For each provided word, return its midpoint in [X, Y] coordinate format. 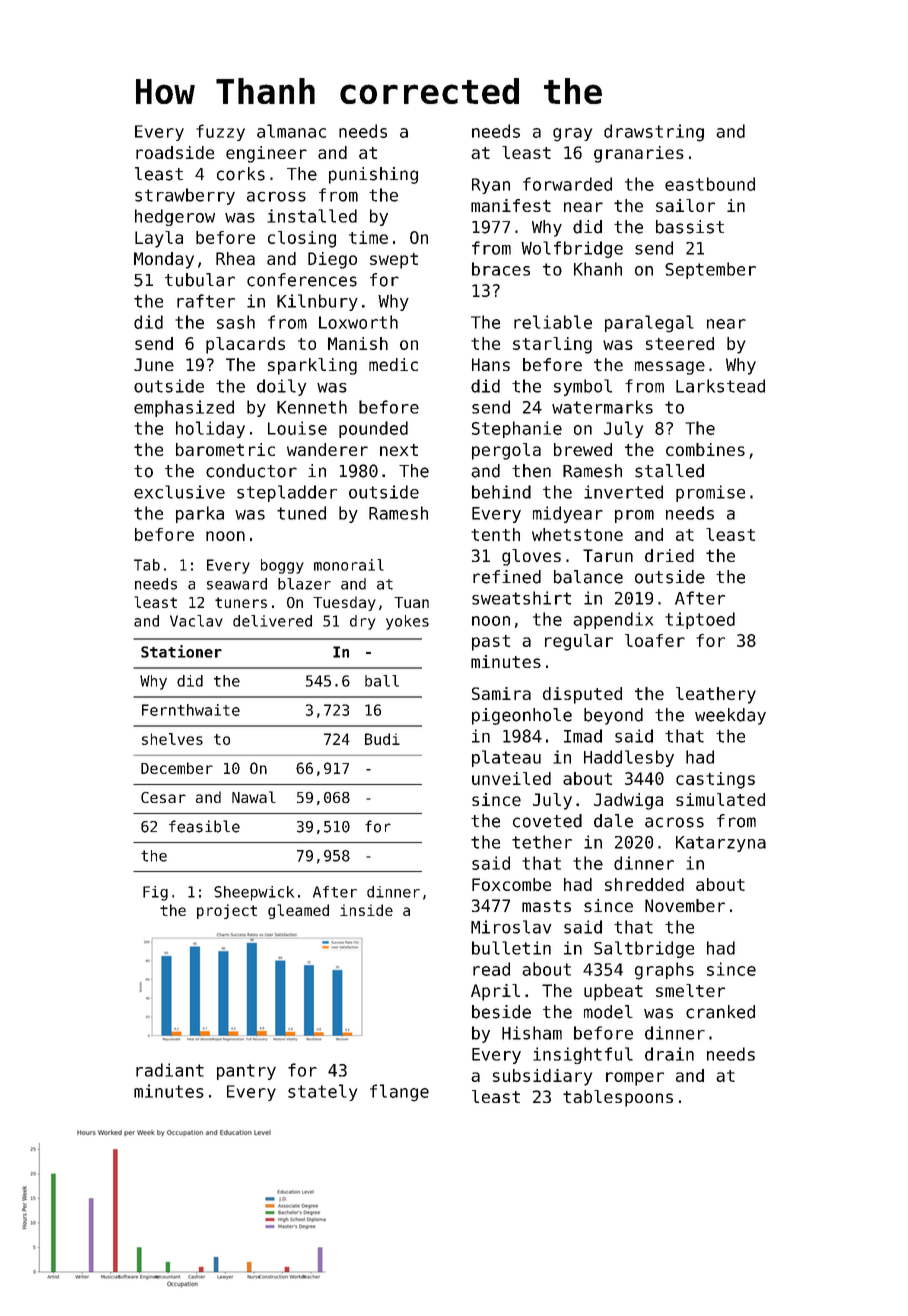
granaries [639, 154]
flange [399, 1093]
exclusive [179, 492]
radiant [170, 1070]
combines [705, 449]
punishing [373, 175]
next [399, 450]
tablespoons [618, 1098]
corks [241, 174]
